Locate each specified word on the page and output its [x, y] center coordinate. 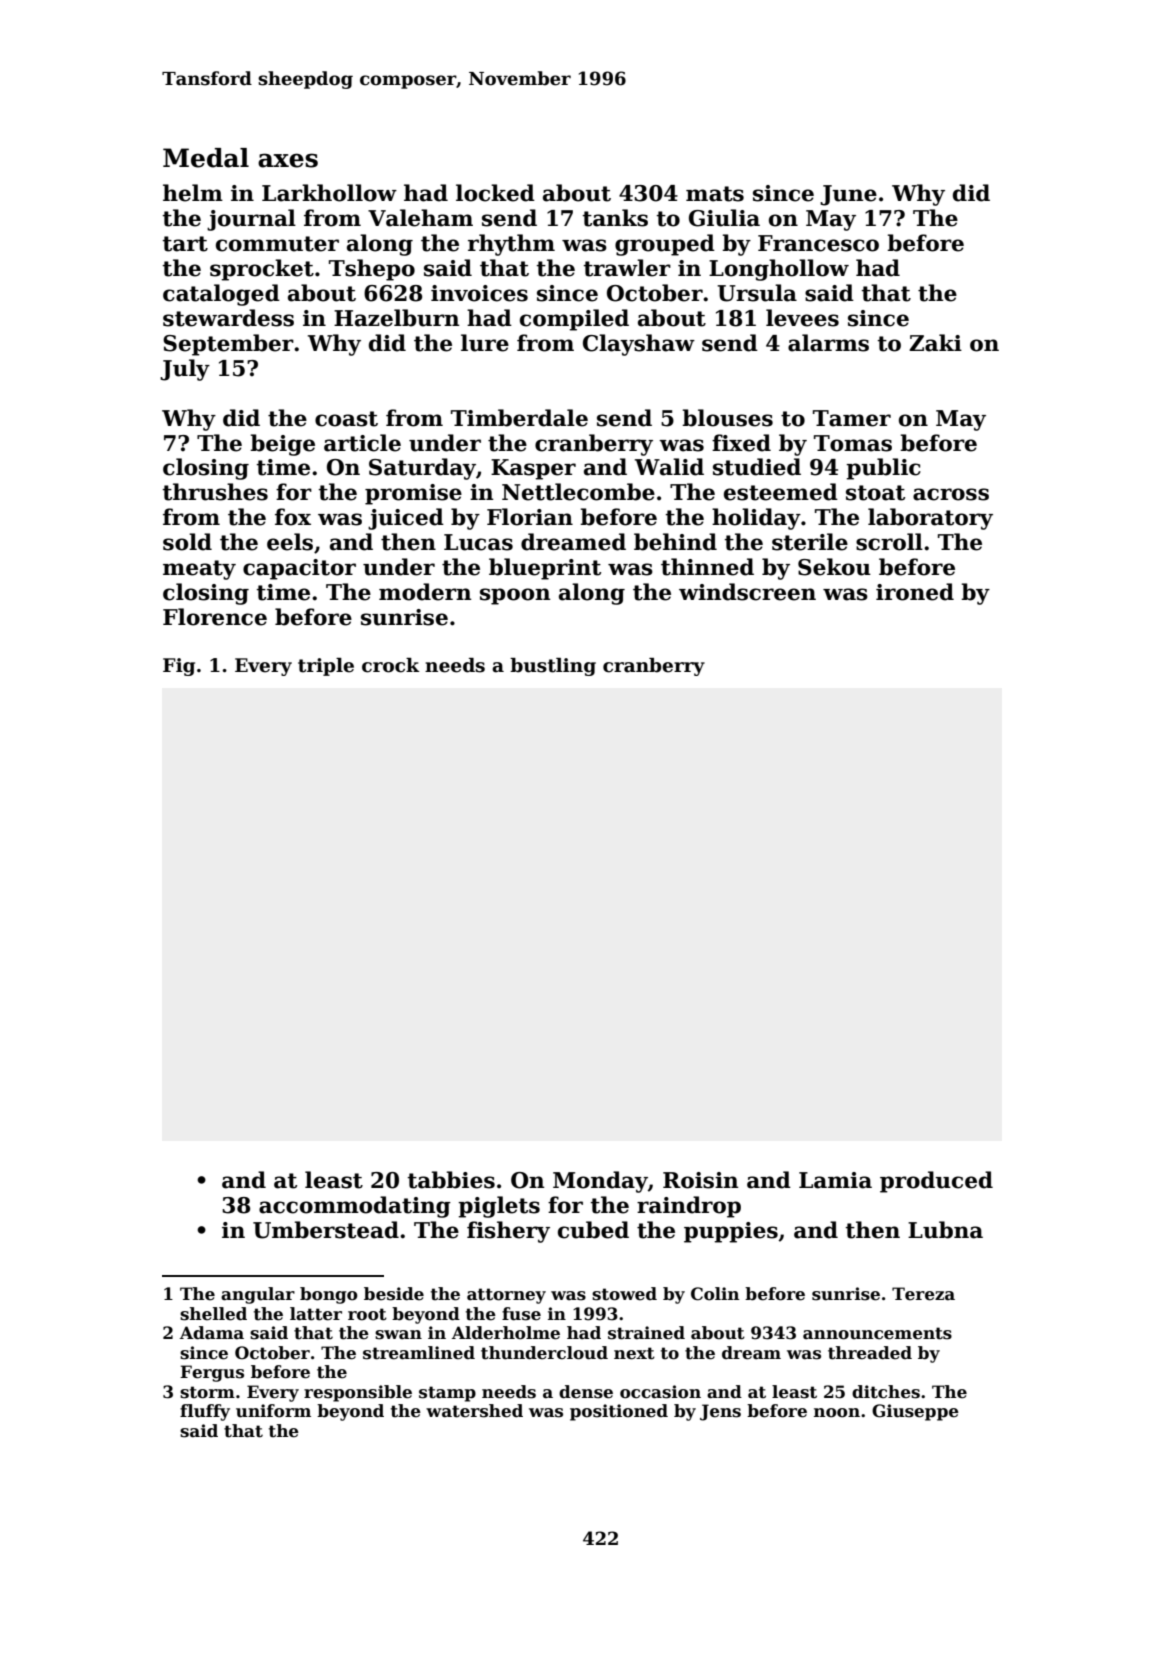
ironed [915, 592]
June [848, 195]
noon [837, 1413]
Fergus [212, 1373]
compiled [574, 320]
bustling [553, 667]
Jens [720, 1412]
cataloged [221, 295]
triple [326, 667]
